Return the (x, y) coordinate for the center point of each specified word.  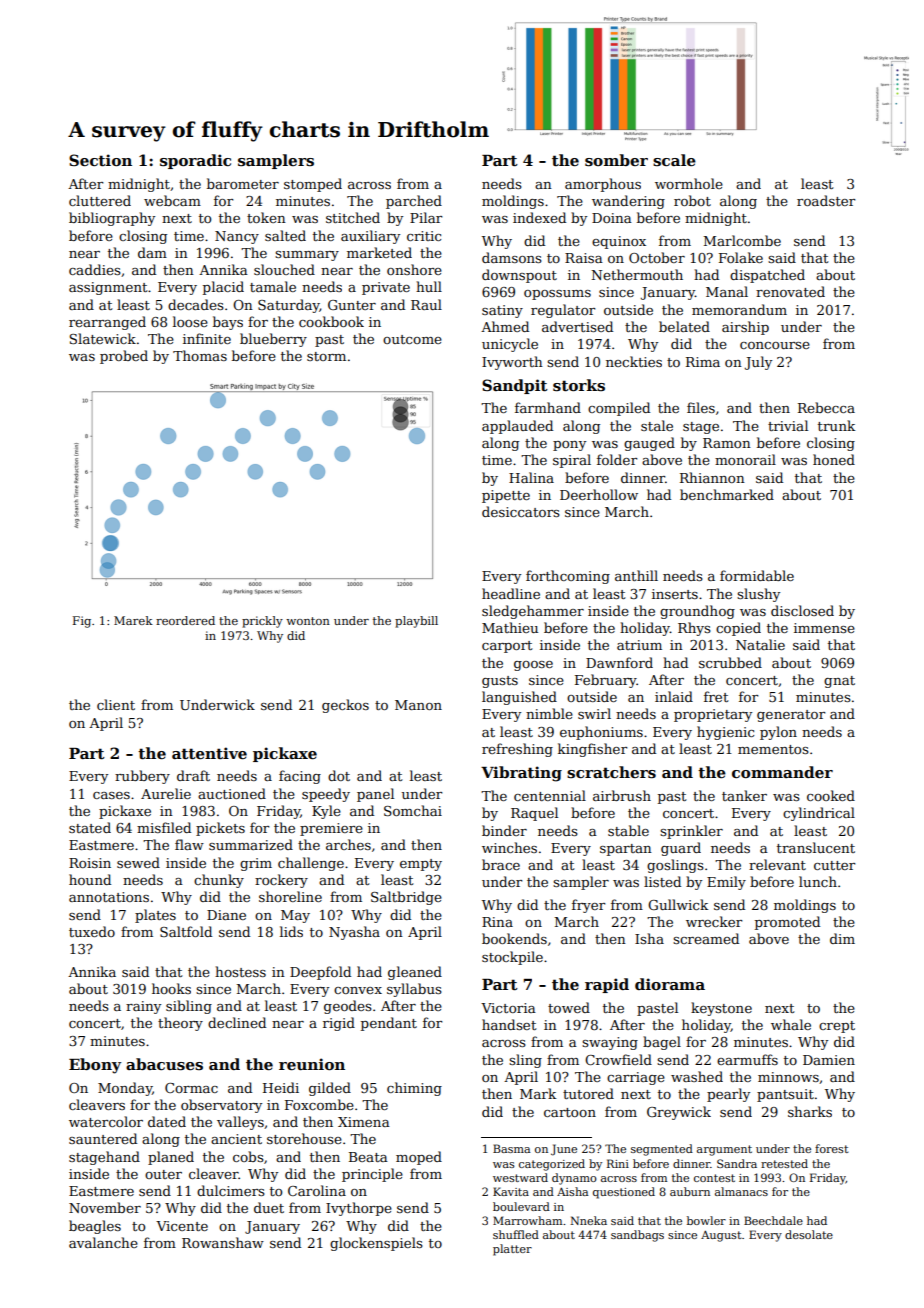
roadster (826, 200)
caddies (95, 269)
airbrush (622, 795)
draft (193, 775)
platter (512, 1250)
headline (511, 593)
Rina (497, 922)
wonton (308, 621)
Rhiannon (712, 477)
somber (616, 160)
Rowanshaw (223, 1242)
